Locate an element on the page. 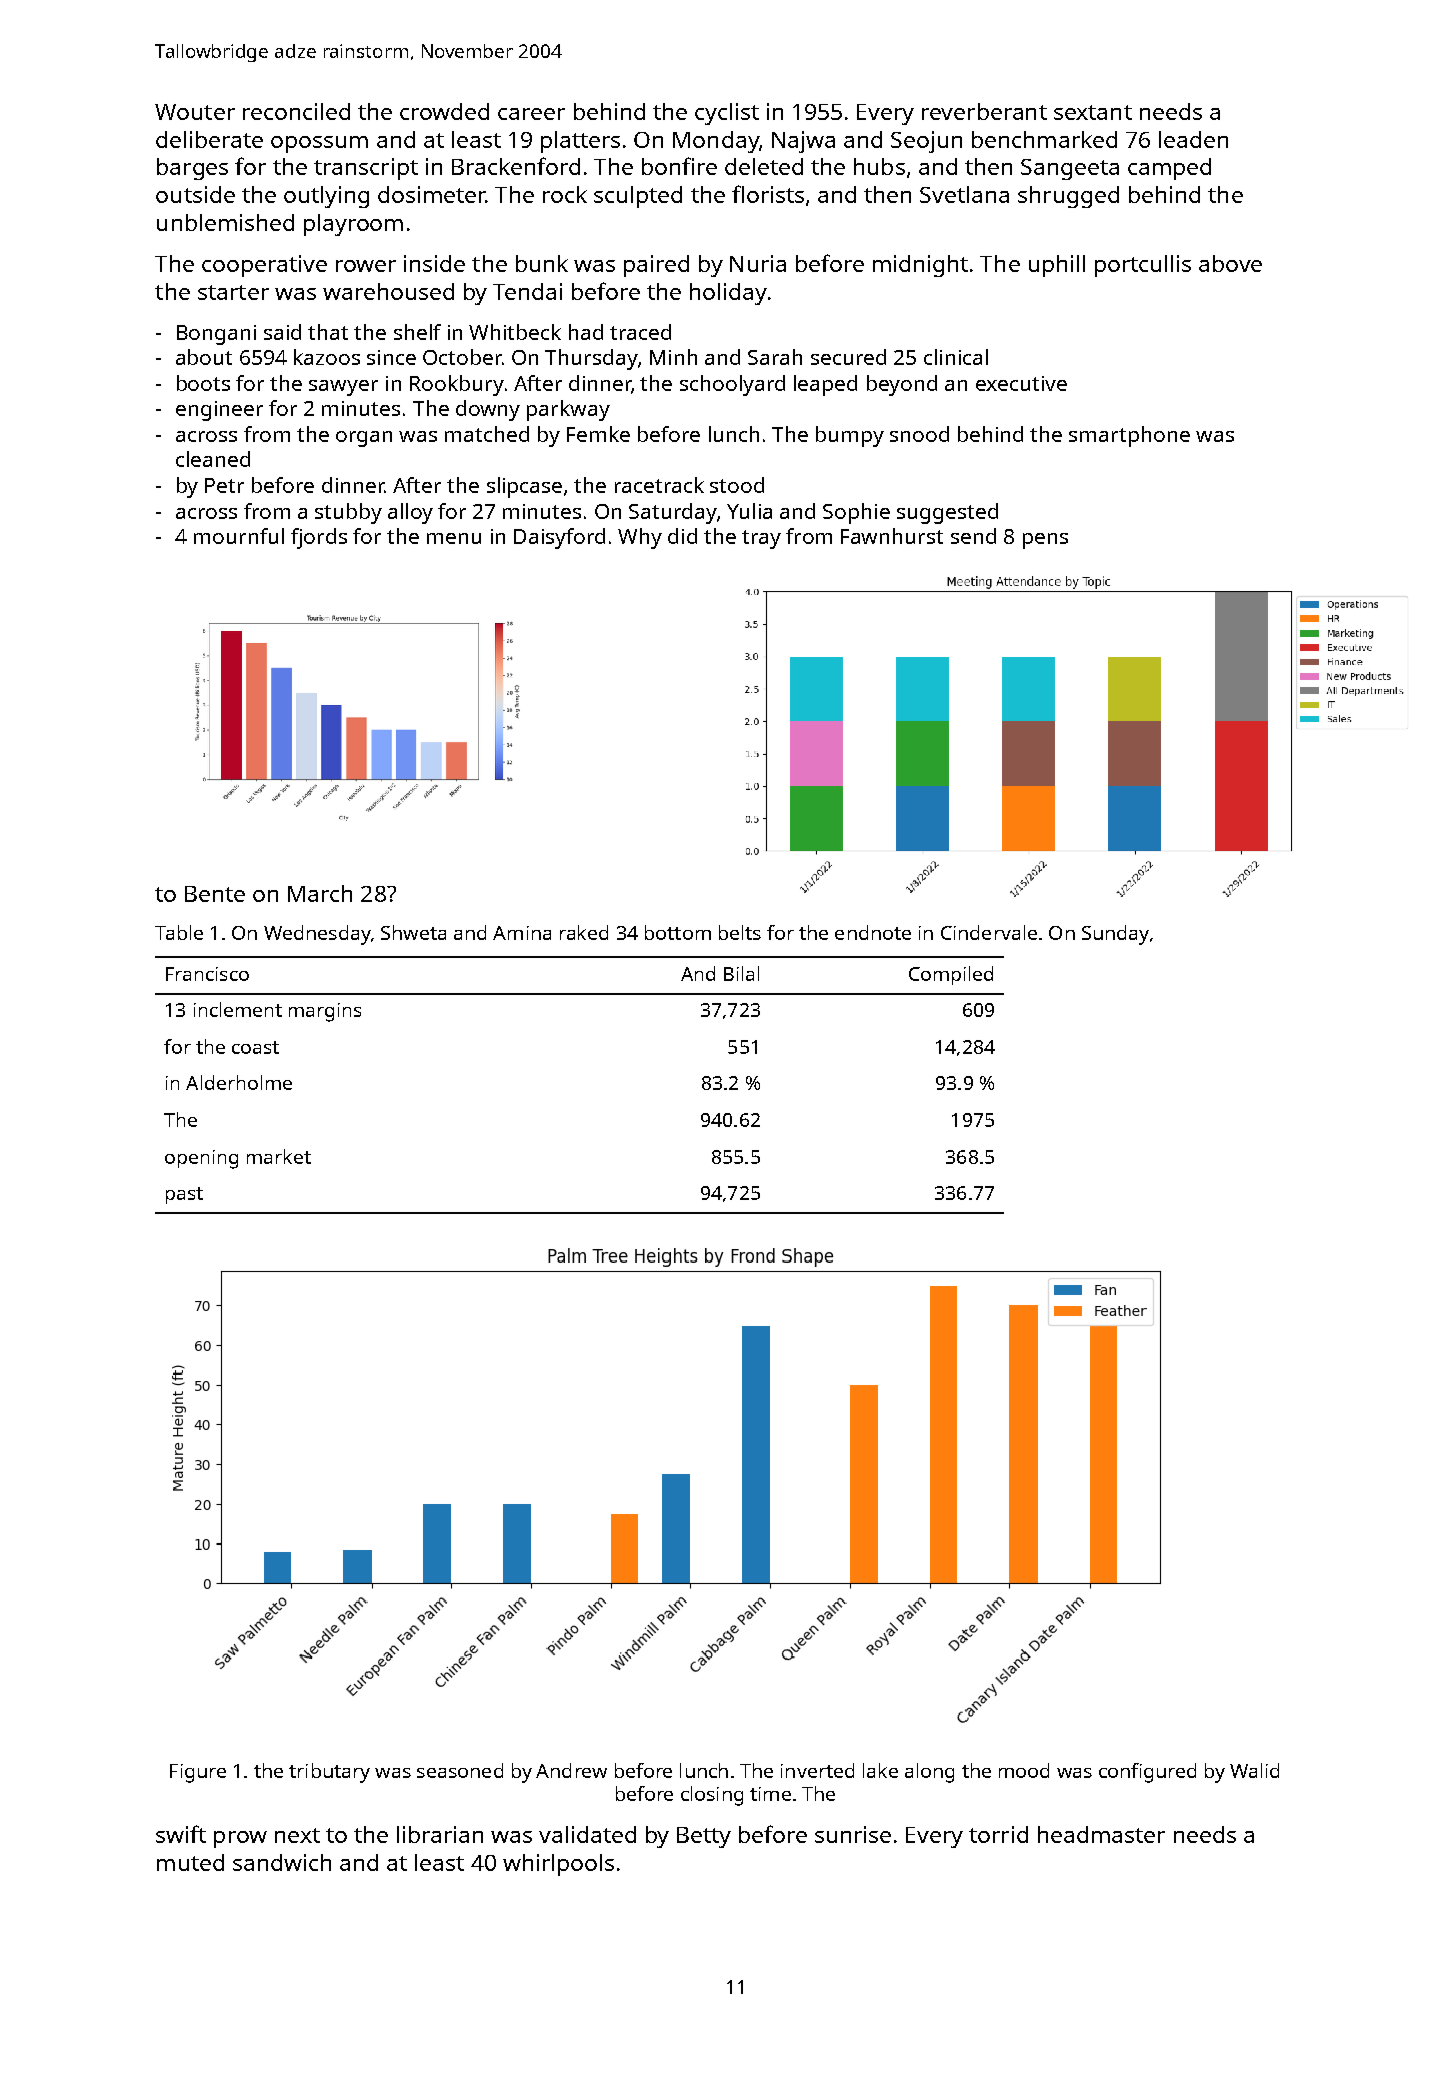 The width and height of the image is (1450, 2100). downy is located at coordinates (488, 410).
